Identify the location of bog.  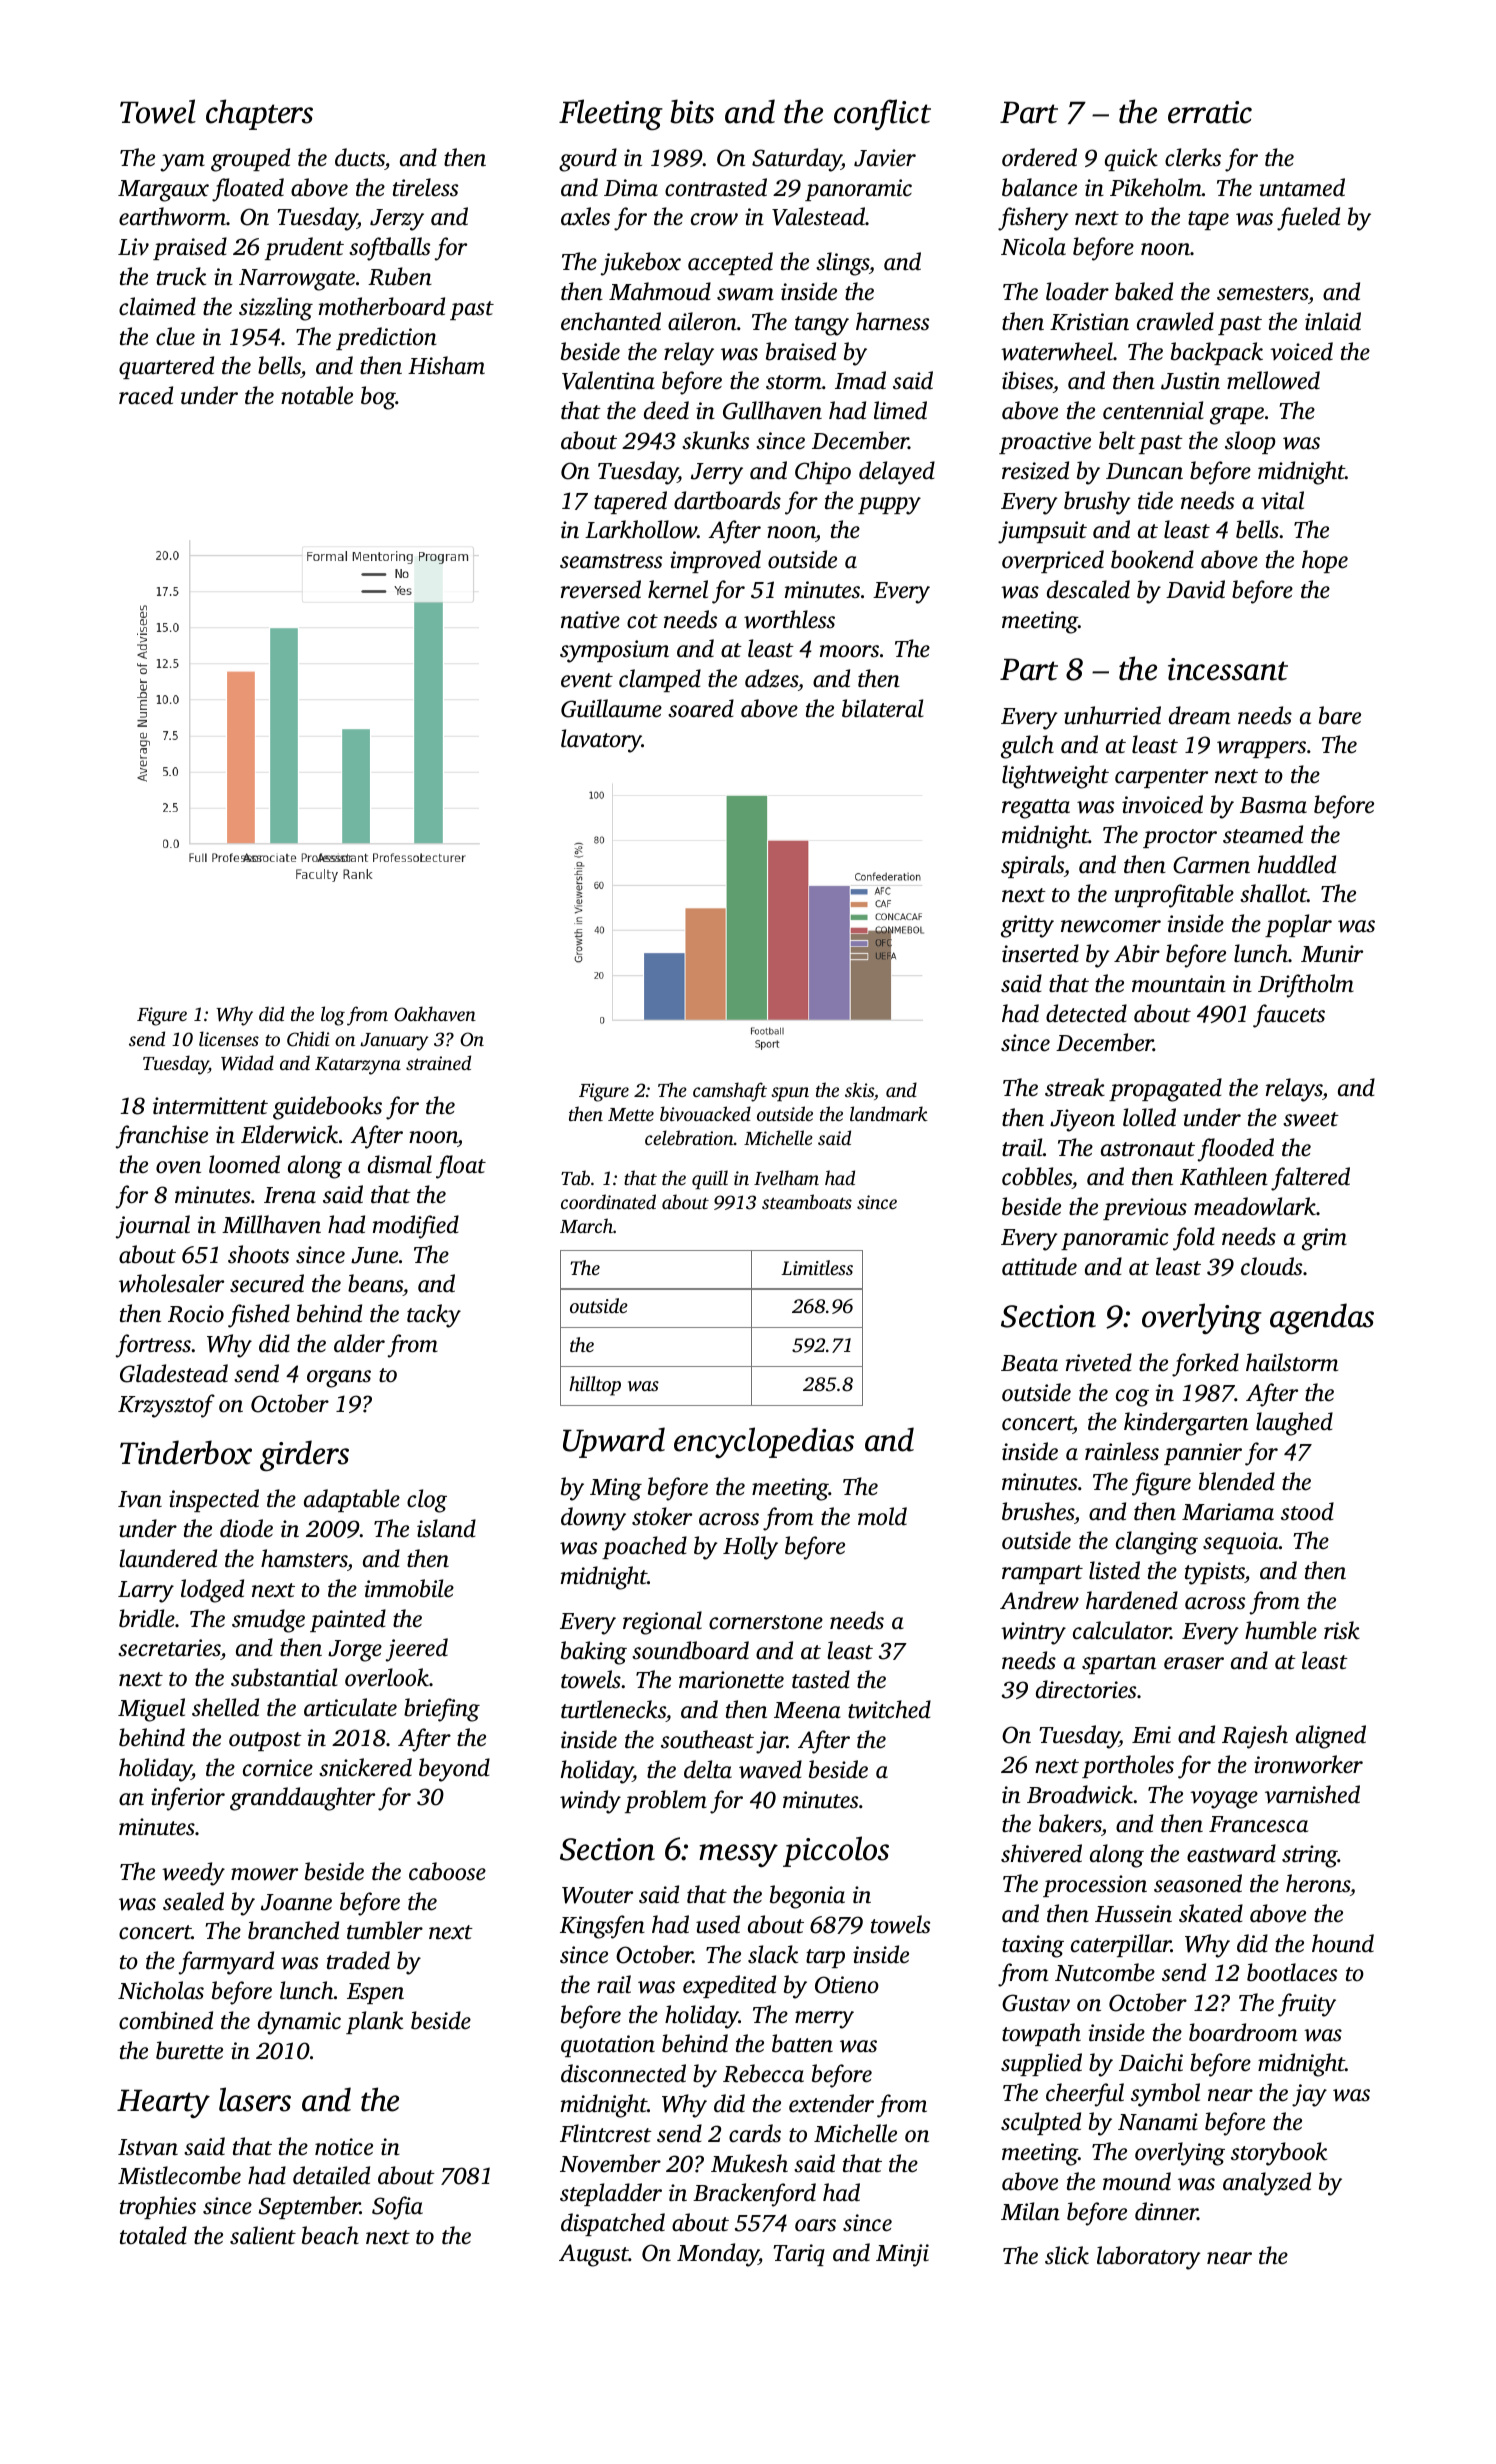
(378, 398).
